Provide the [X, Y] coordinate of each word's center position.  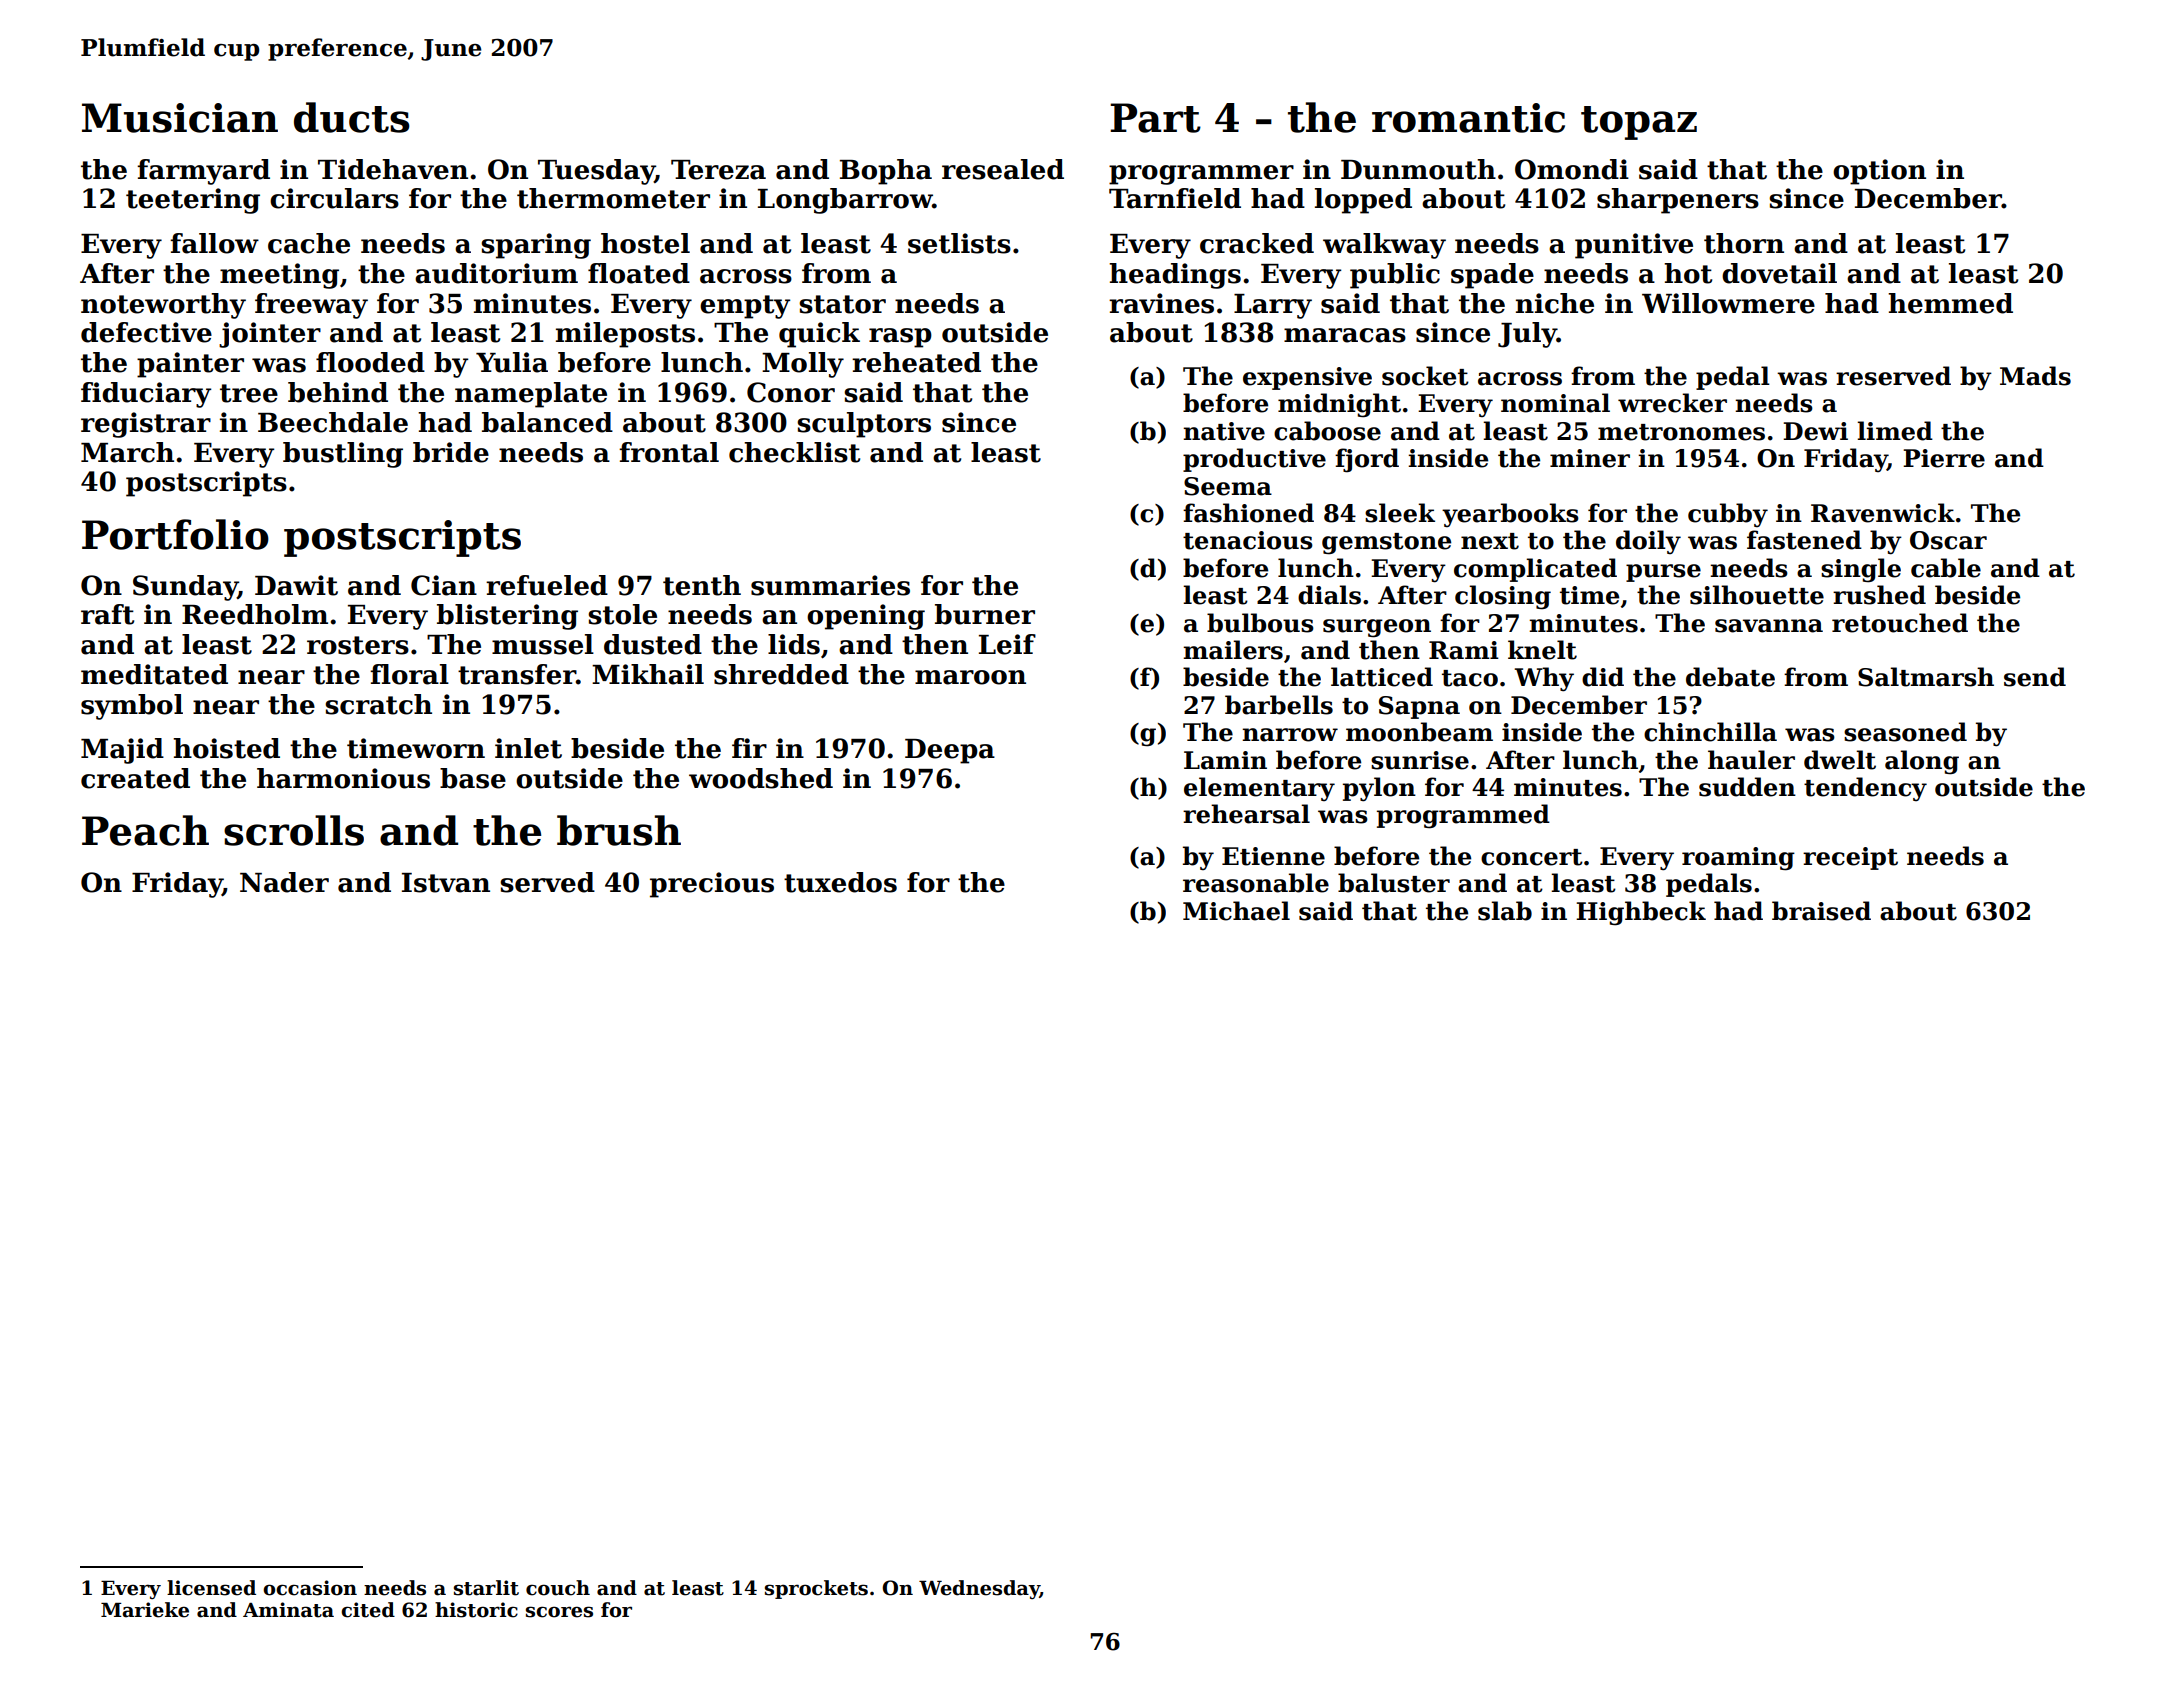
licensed [211, 1588]
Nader [284, 882]
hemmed [1950, 303]
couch [558, 1588]
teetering [193, 201]
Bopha [886, 172]
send [2035, 677]
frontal [669, 452]
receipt [1850, 858]
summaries [830, 585]
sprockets [816, 1589]
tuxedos [840, 882]
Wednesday [979, 1589]
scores [559, 1612]
